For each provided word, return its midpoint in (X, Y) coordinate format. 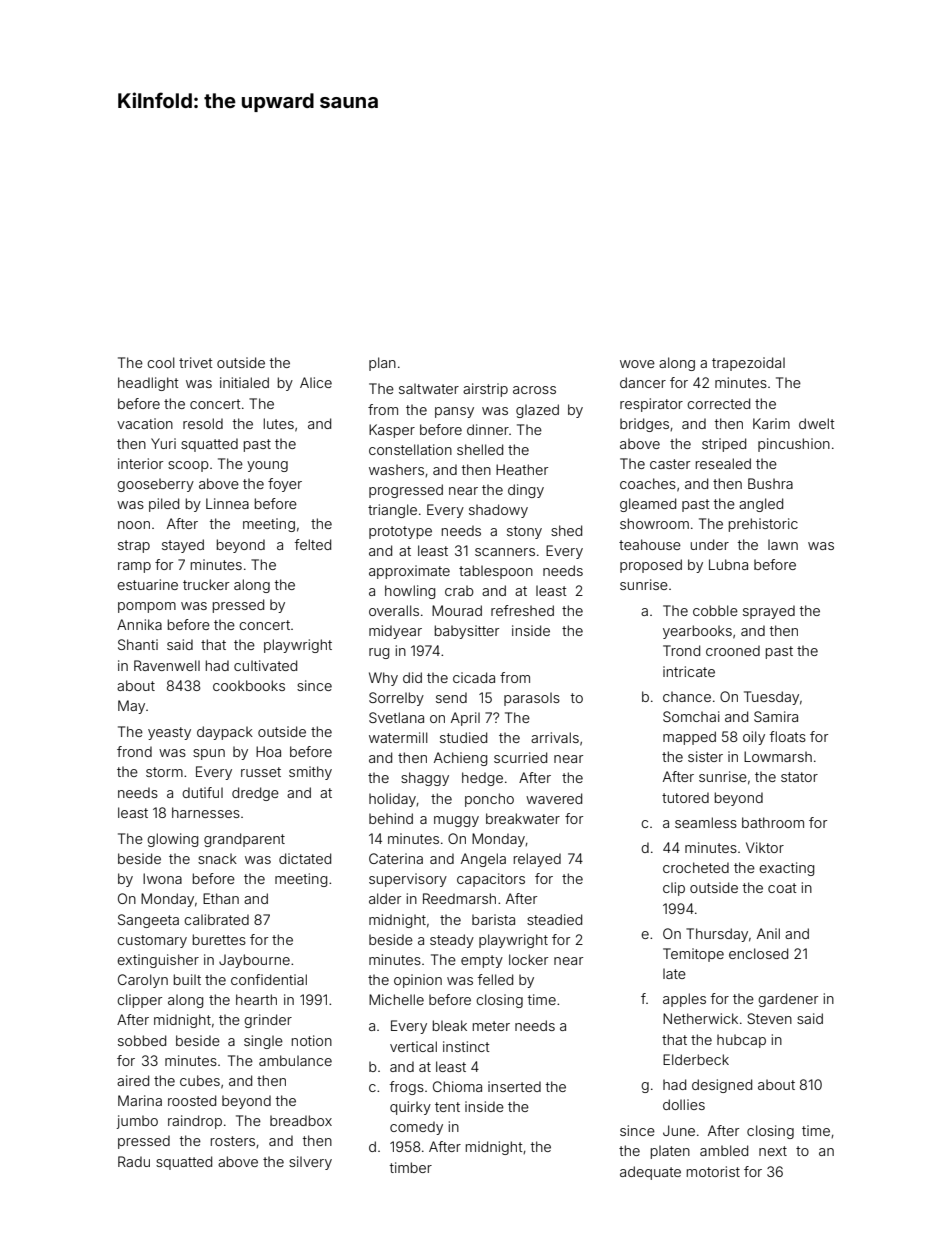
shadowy (498, 511)
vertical (413, 1046)
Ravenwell (167, 665)
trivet (196, 362)
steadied (554, 919)
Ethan (221, 898)
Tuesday (771, 698)
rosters (233, 1141)
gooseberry (155, 485)
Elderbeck (696, 1059)
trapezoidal (748, 364)
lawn (783, 544)
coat (782, 888)
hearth (256, 999)
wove (637, 364)
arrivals (555, 737)
